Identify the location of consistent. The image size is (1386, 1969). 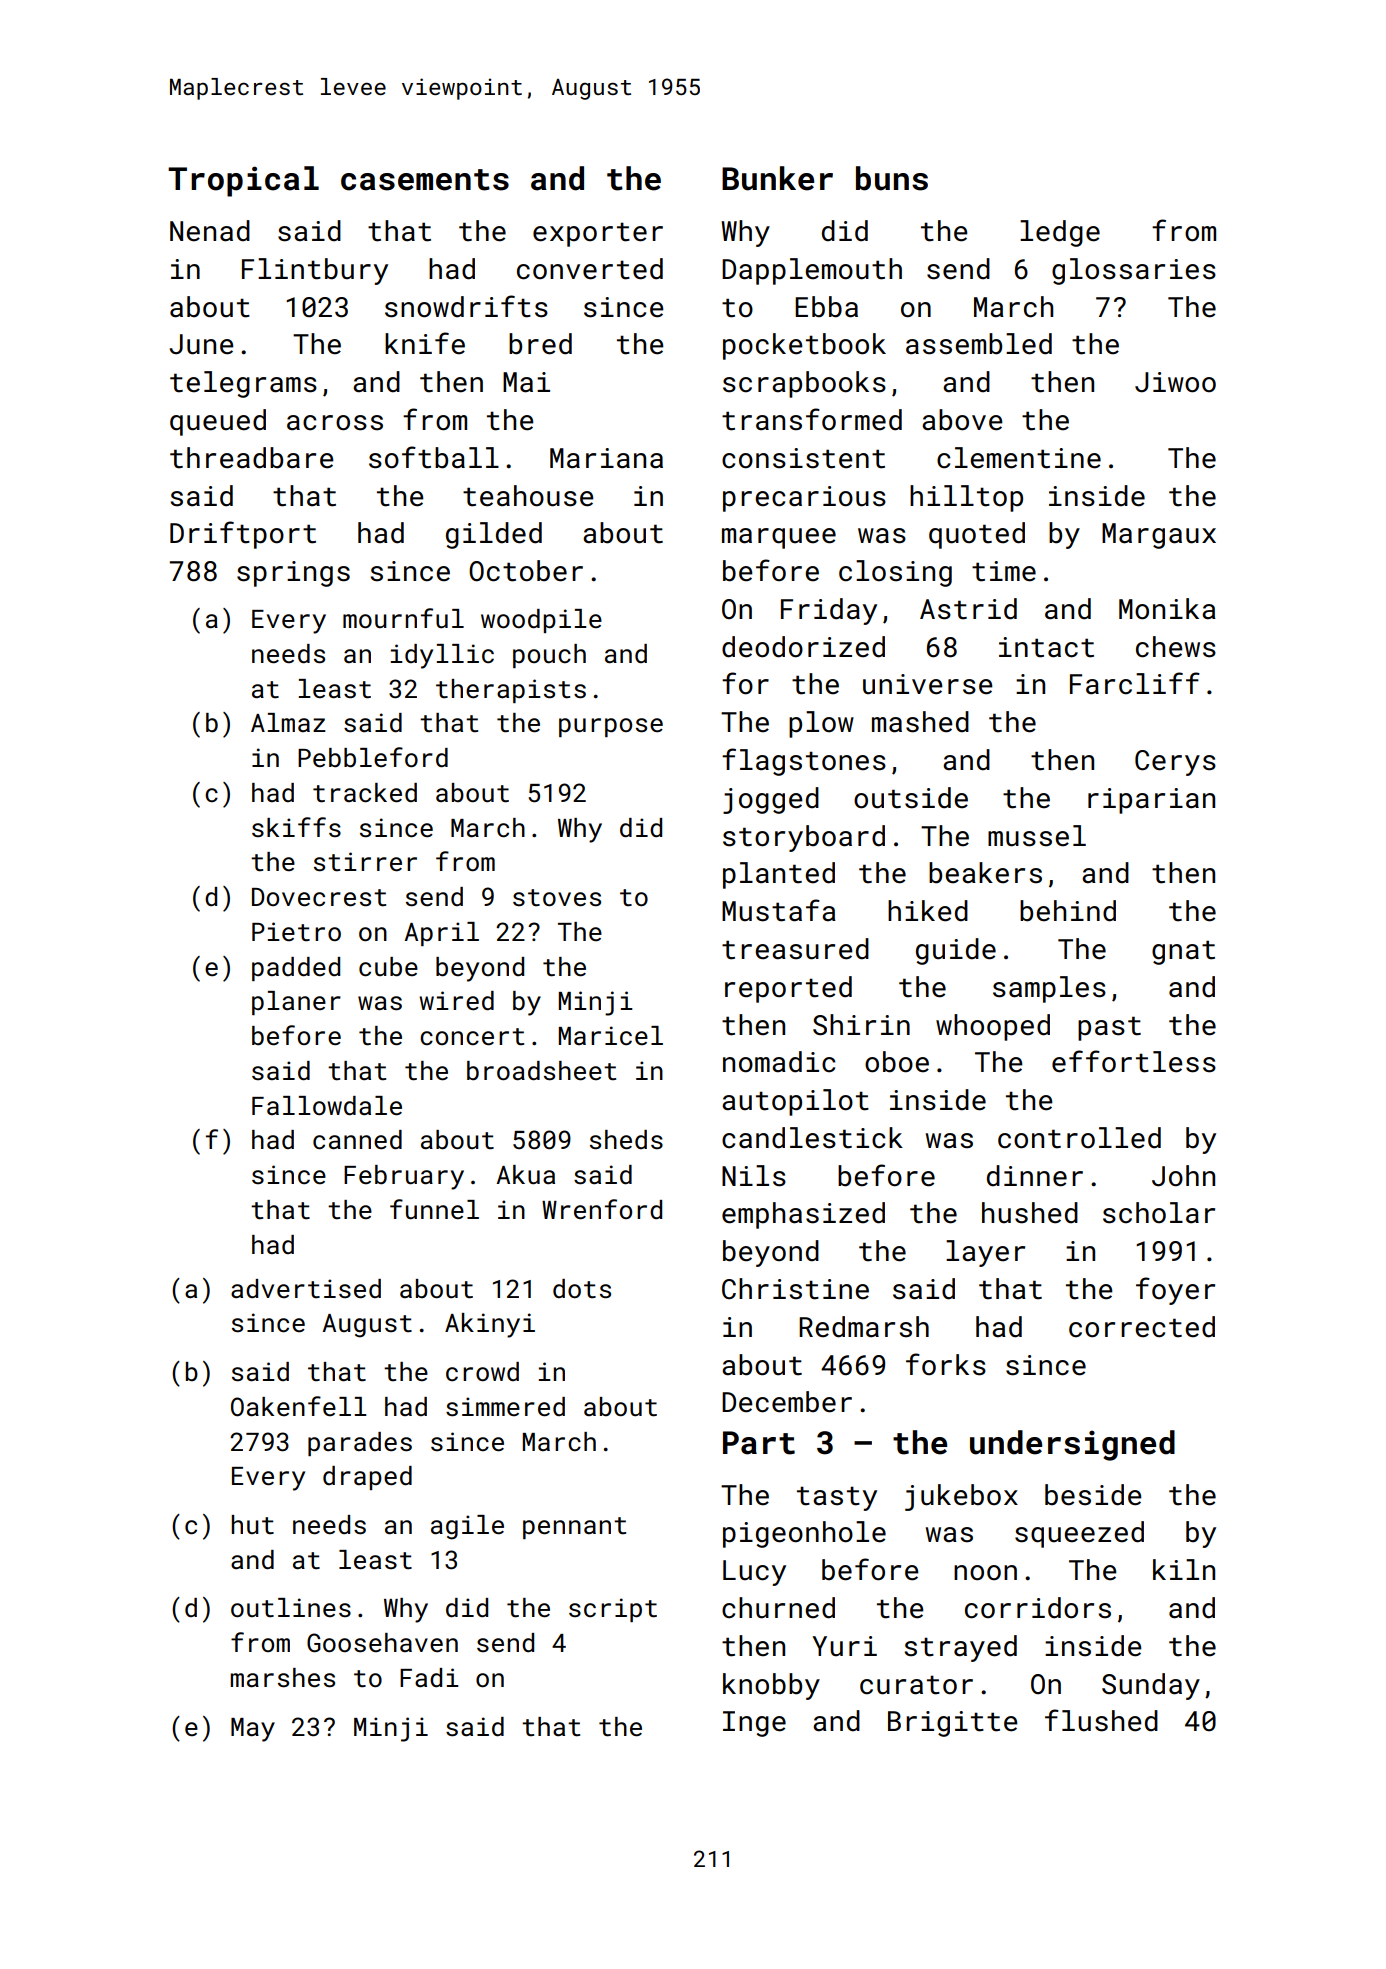
(803, 458).
